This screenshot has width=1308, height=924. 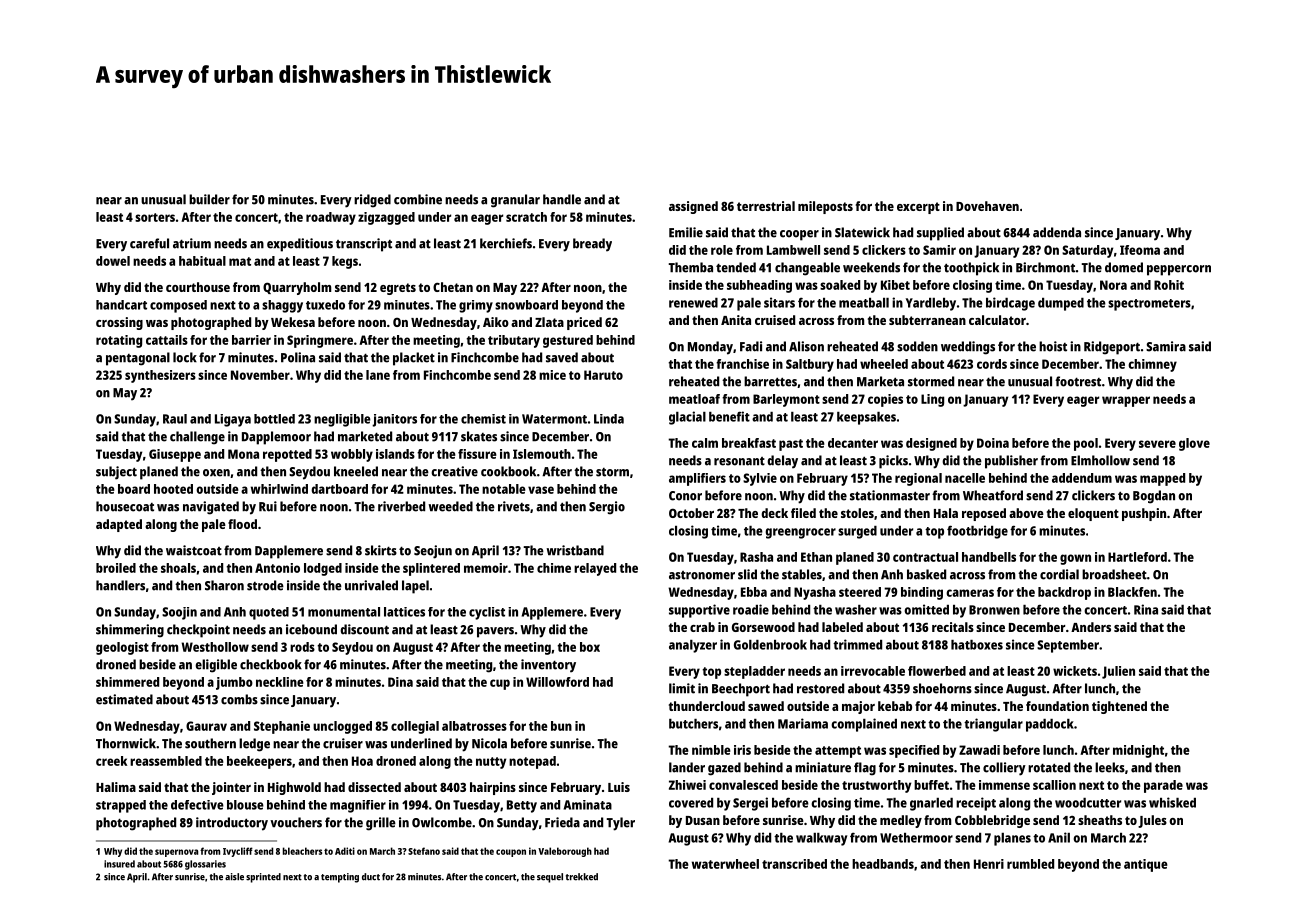 What do you see at coordinates (234, 877) in the screenshot?
I see `aisle` at bounding box center [234, 877].
